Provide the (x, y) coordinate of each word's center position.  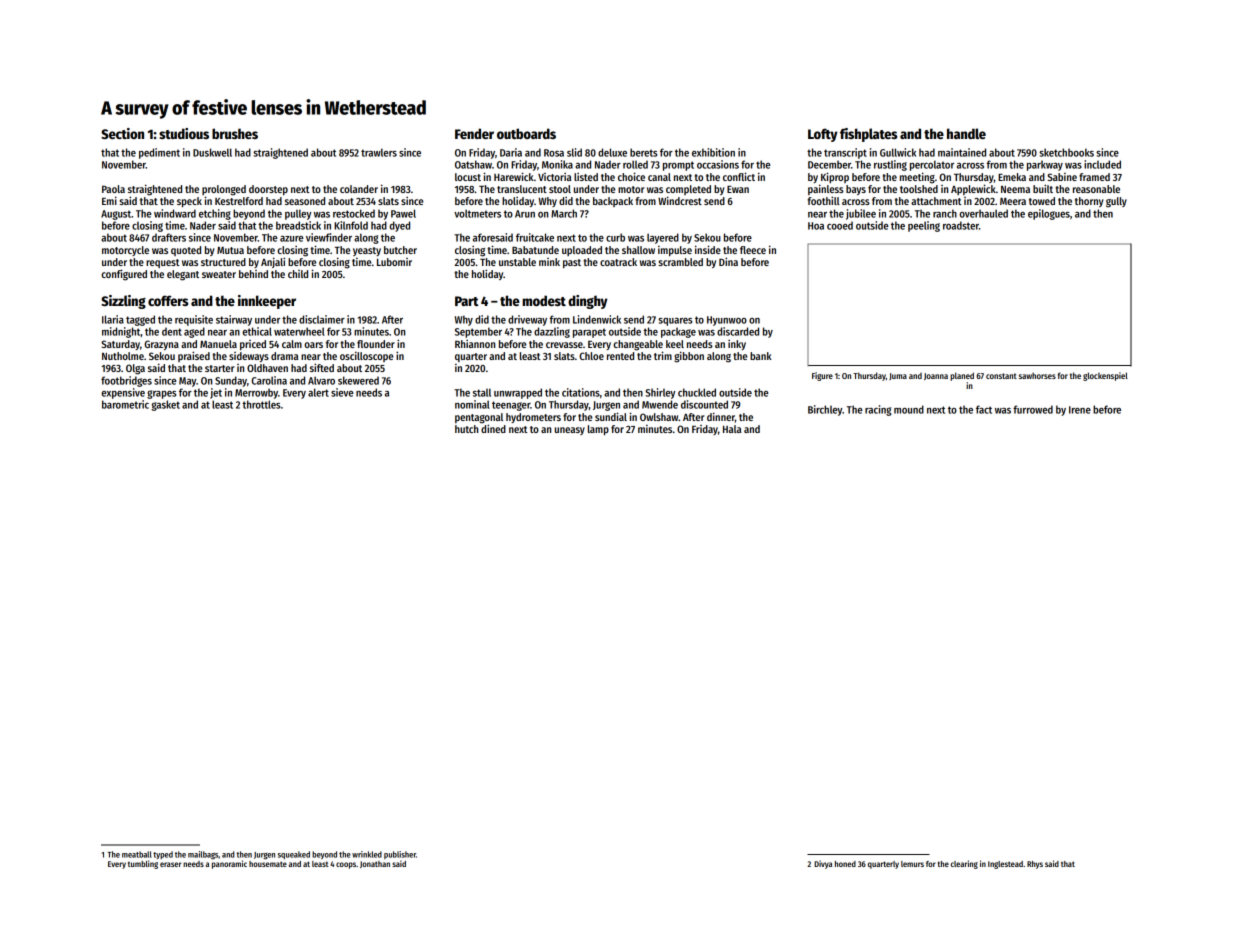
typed (163, 855)
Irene (1080, 410)
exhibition (713, 152)
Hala (732, 429)
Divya (823, 864)
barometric (125, 404)
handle (966, 133)
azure (292, 239)
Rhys (1035, 865)
